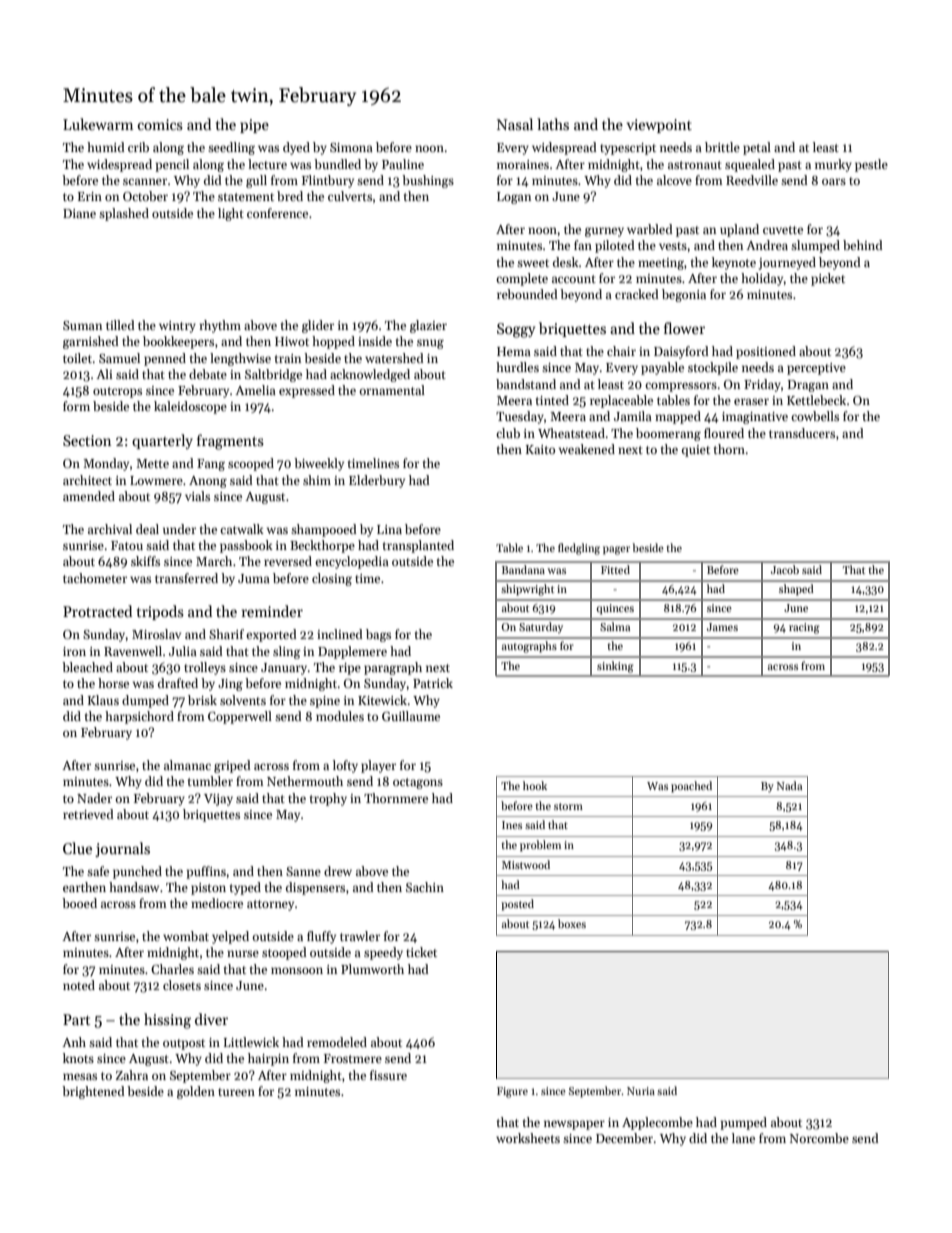 This page has width=952, height=1233. I want to click on scanner, so click(145, 181).
